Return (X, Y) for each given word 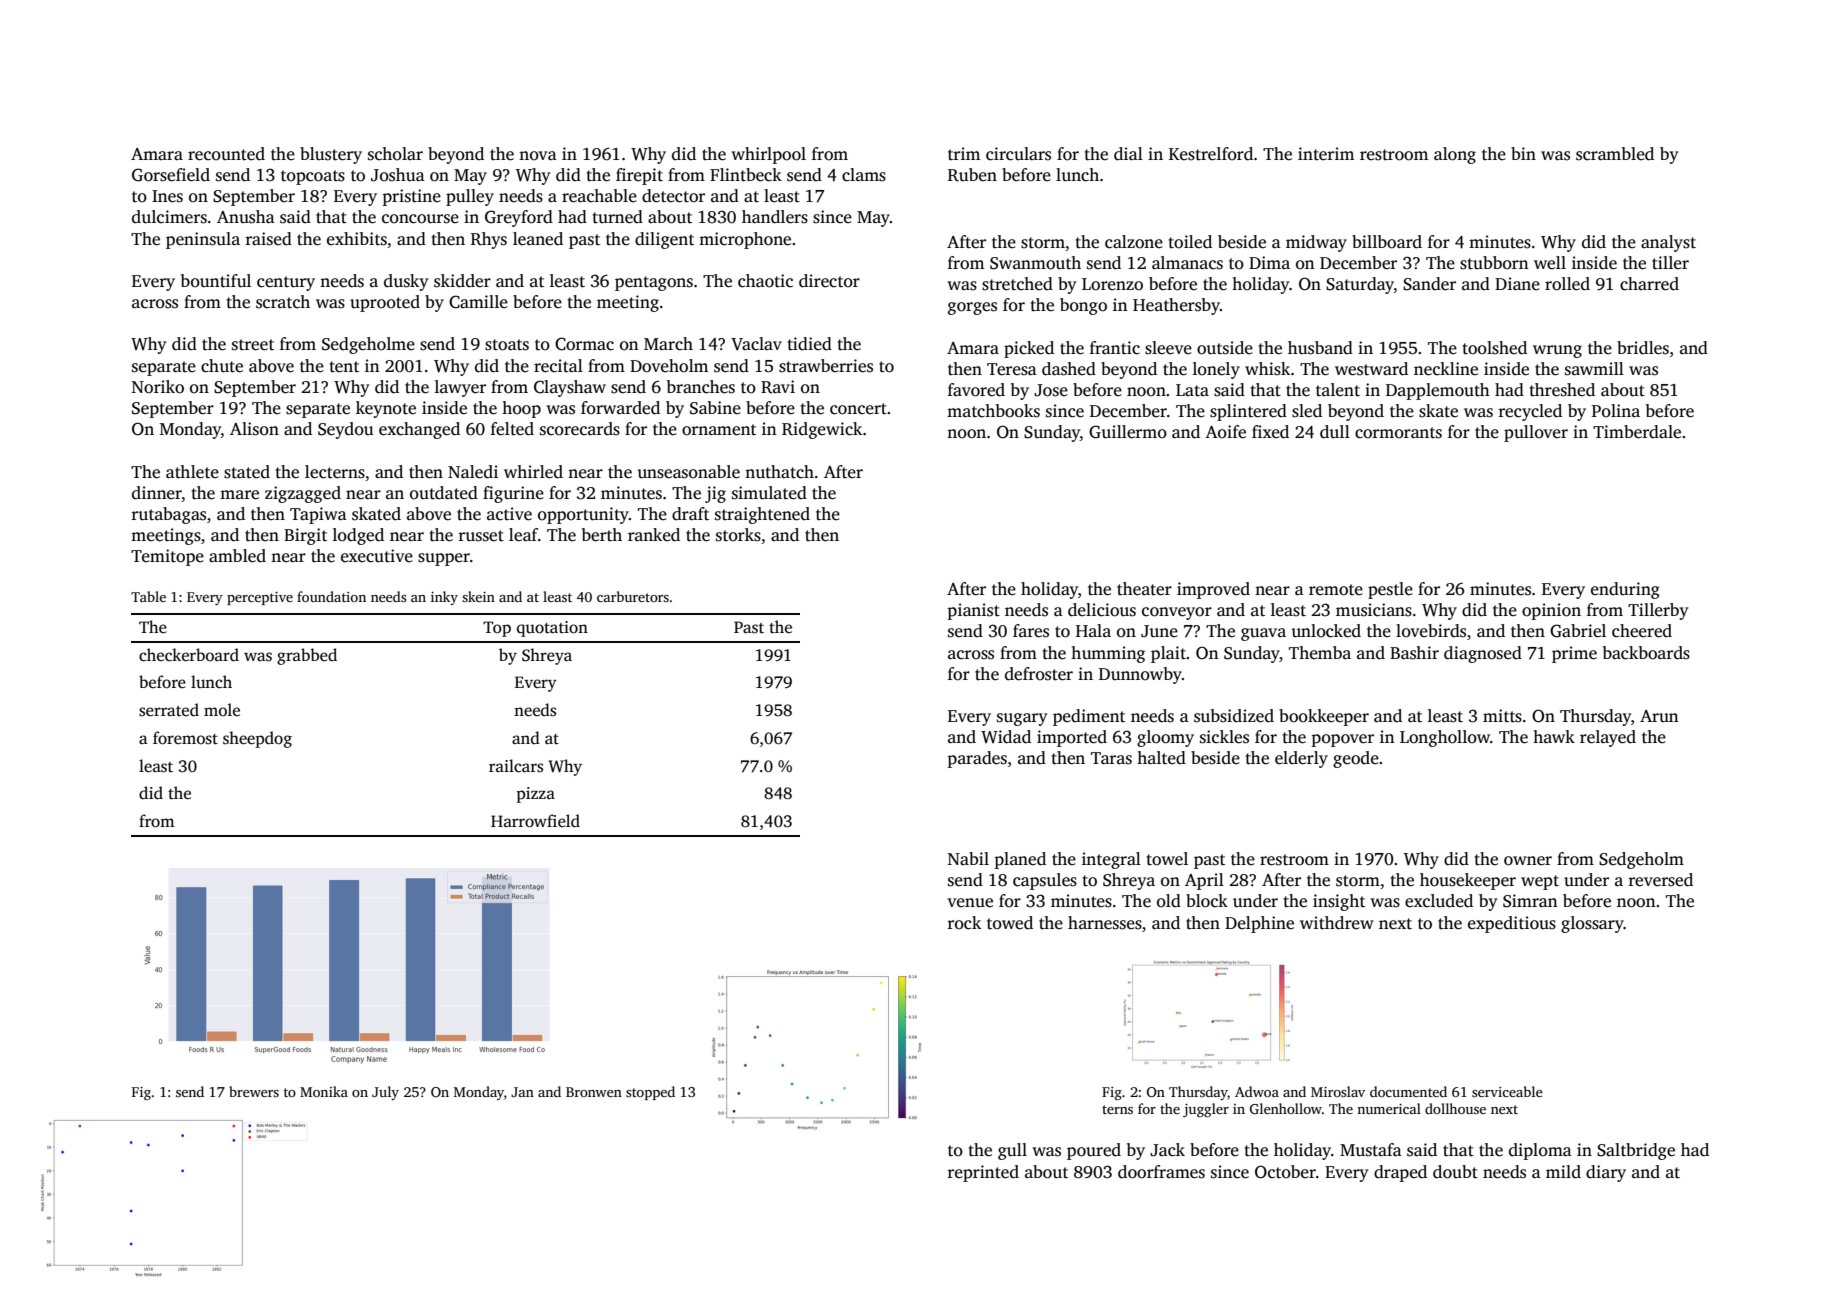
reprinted (983, 1173)
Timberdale (1637, 432)
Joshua (398, 175)
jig (715, 494)
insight (1339, 902)
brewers (254, 1091)
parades (977, 759)
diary (1606, 1173)
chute (222, 366)
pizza (536, 795)
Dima (1269, 262)
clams (864, 175)
